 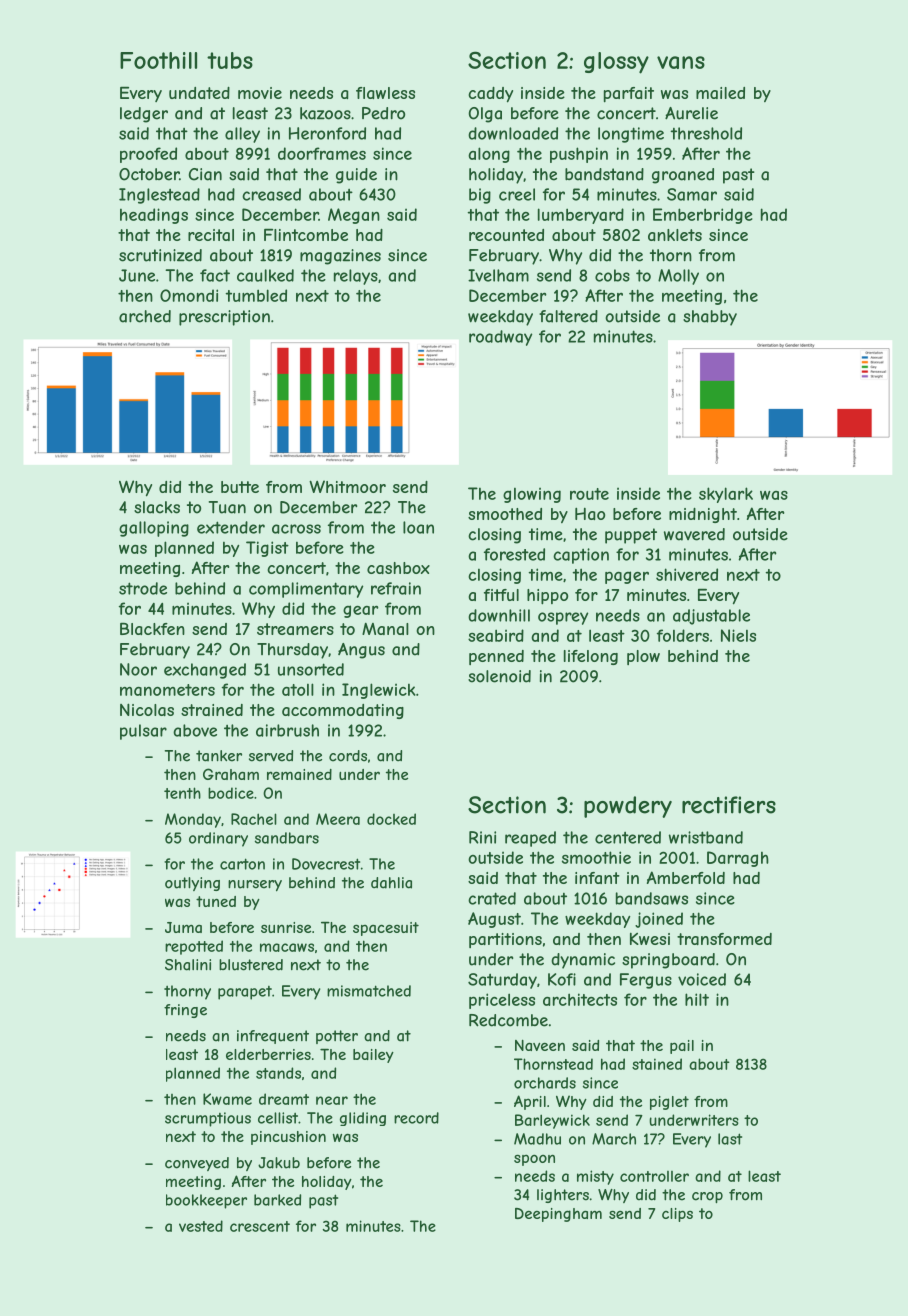 What do you see at coordinates (580, 999) in the screenshot?
I see `architects` at bounding box center [580, 999].
